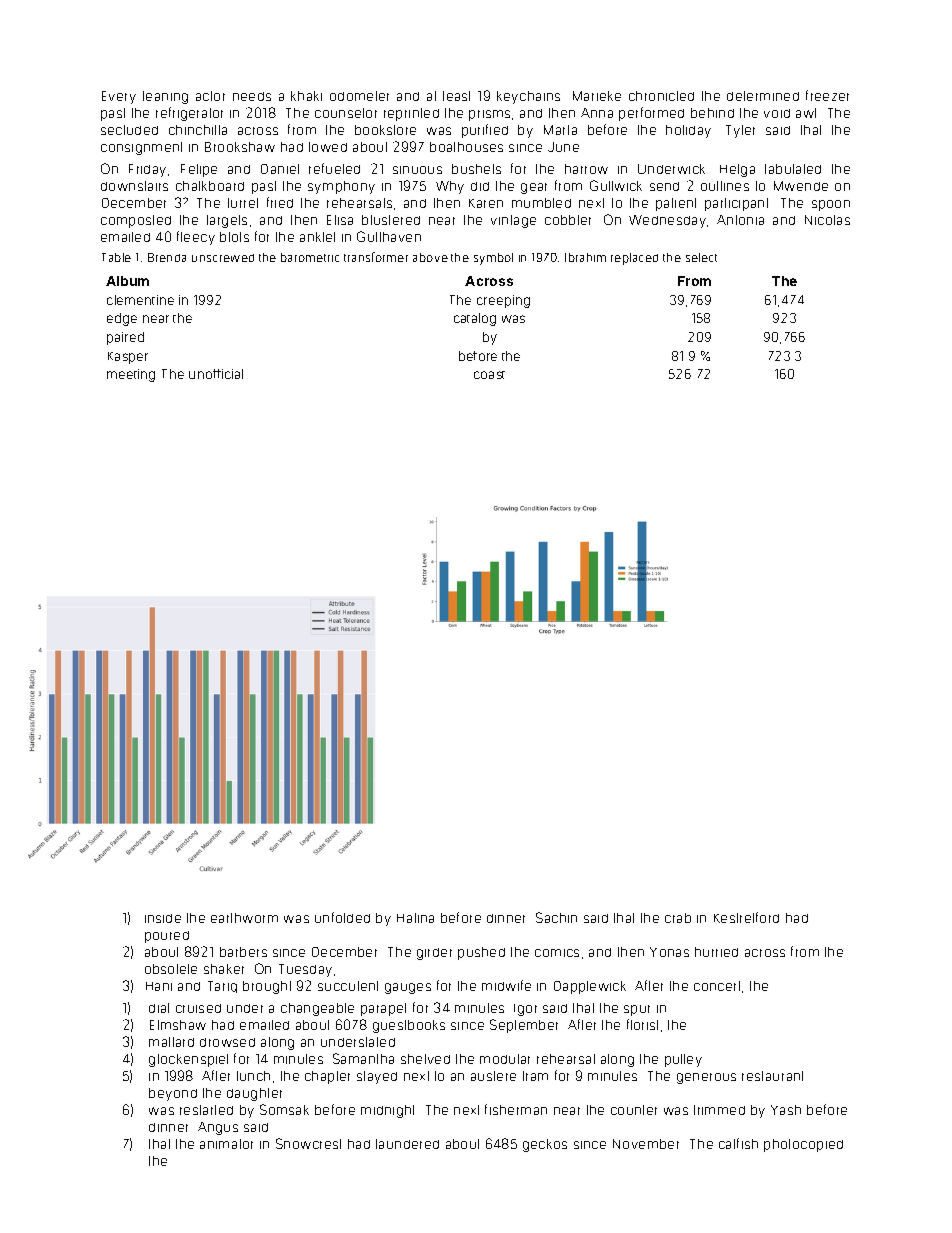 This page has width=952, height=1233. I want to click on Every, so click(119, 97).
